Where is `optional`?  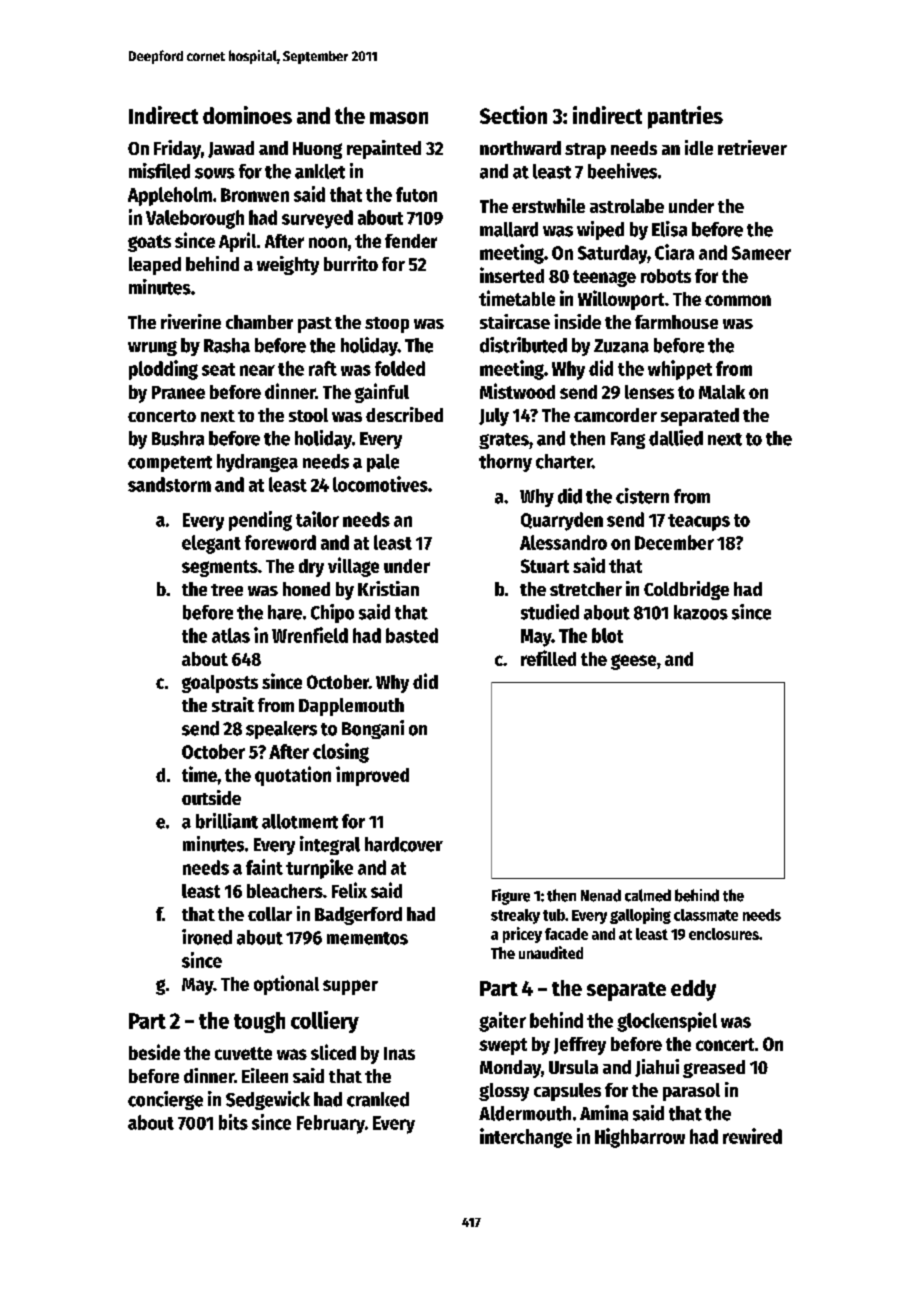
optional is located at coordinates (286, 985).
